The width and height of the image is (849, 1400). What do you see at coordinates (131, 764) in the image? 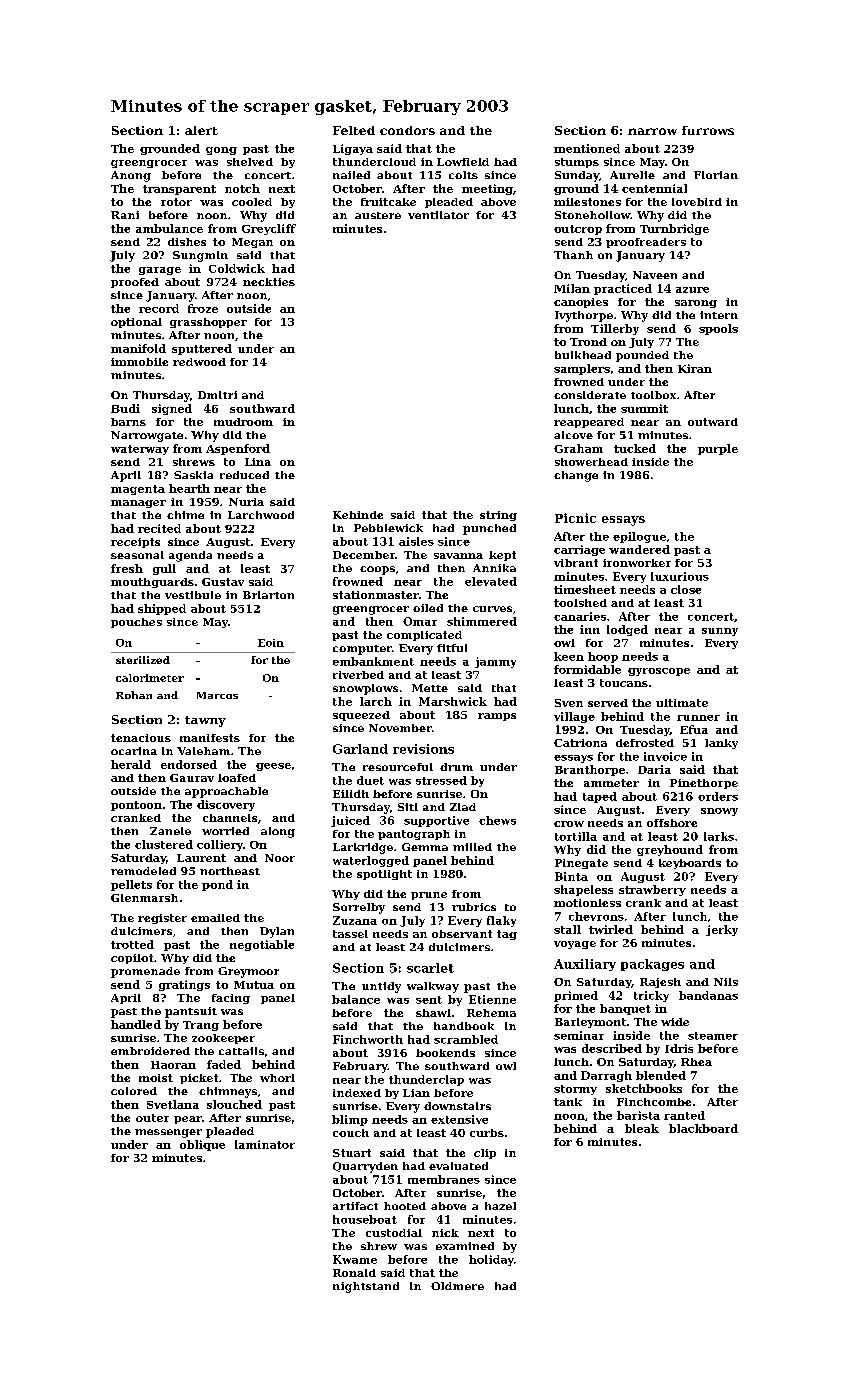
I see `herald` at bounding box center [131, 764].
